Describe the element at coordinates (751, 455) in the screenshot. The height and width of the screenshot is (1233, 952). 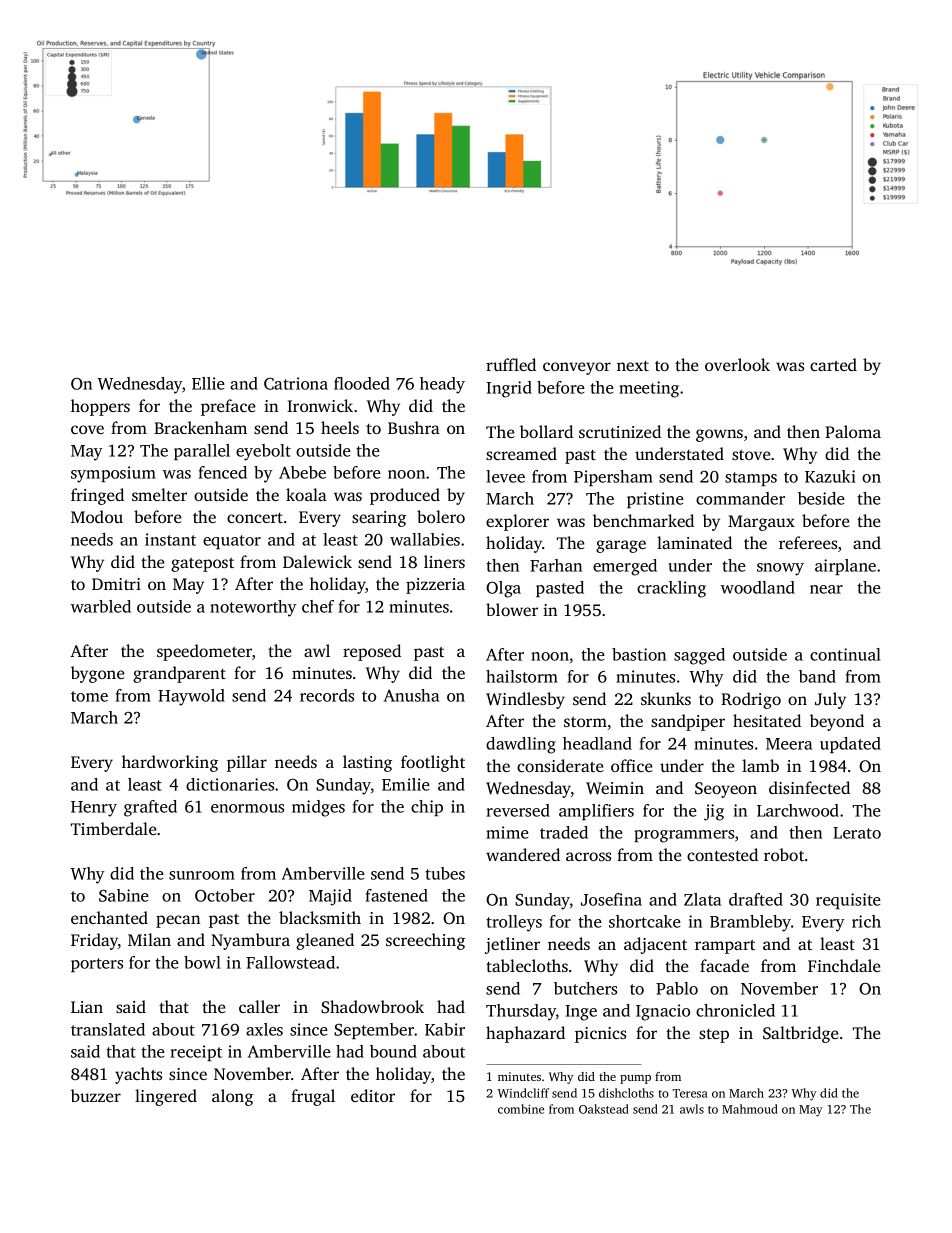
I see `stove` at that location.
